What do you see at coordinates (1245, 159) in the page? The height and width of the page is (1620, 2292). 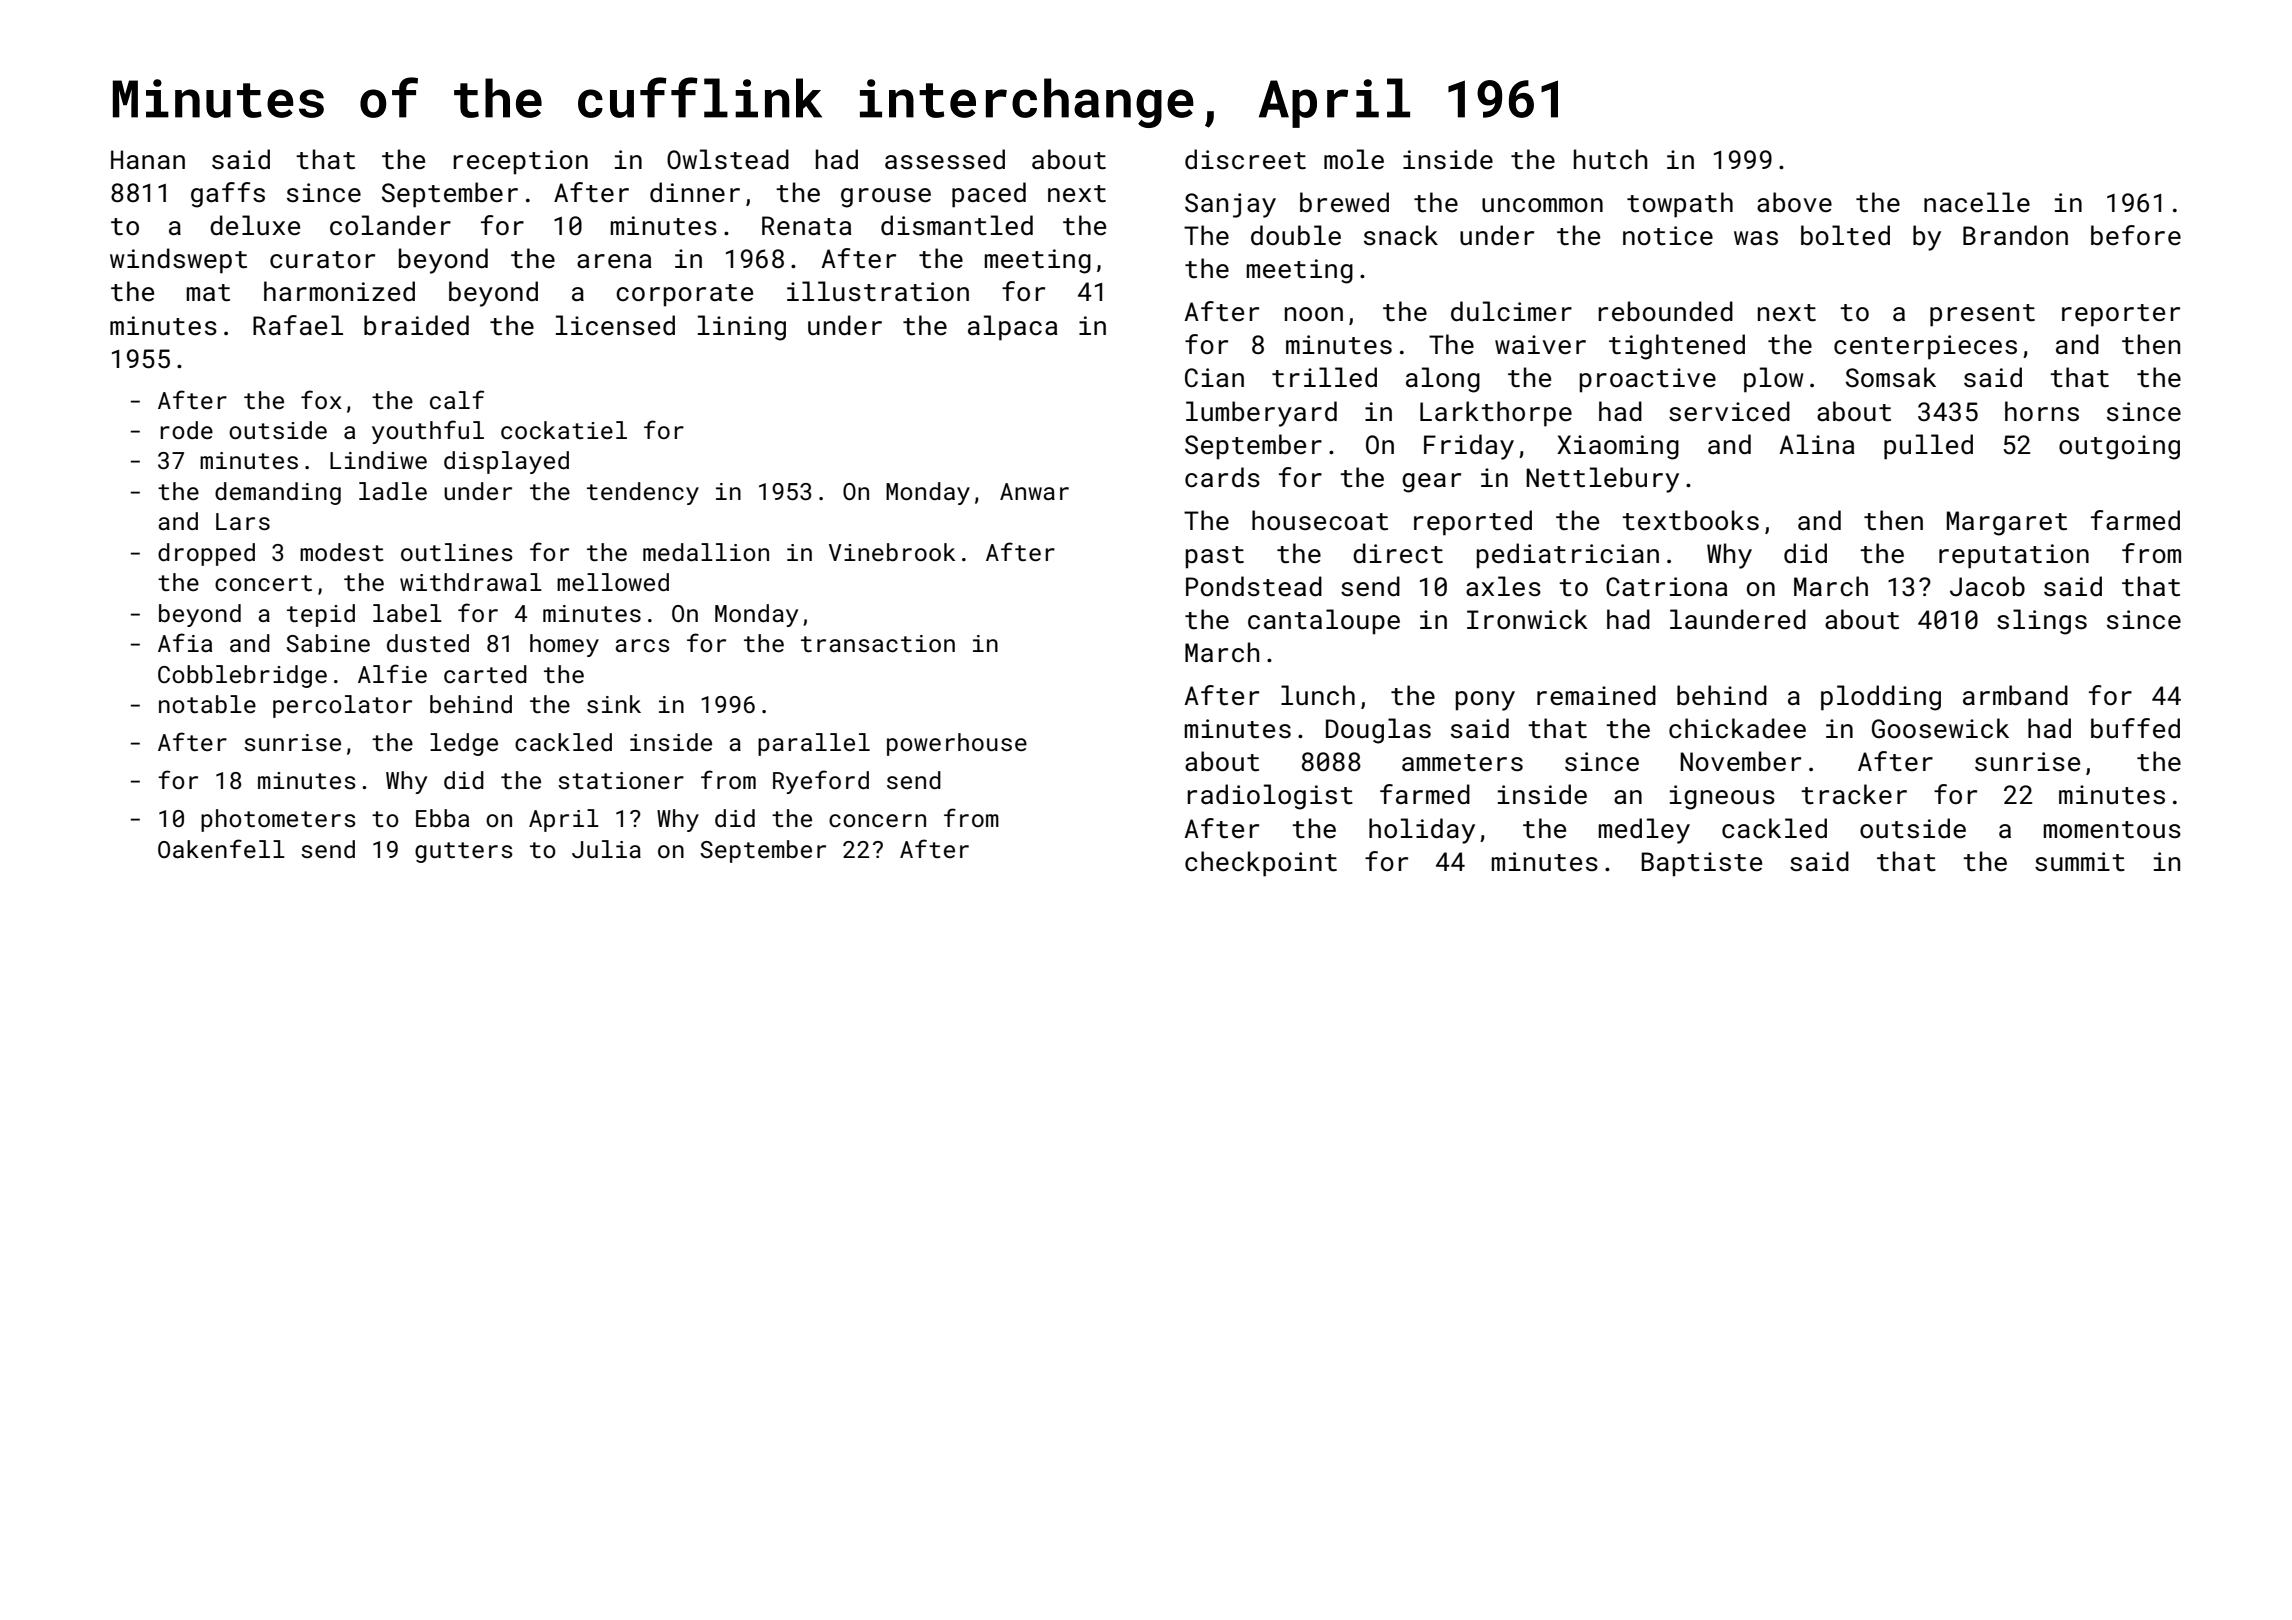 I see `discreet` at bounding box center [1245, 159].
